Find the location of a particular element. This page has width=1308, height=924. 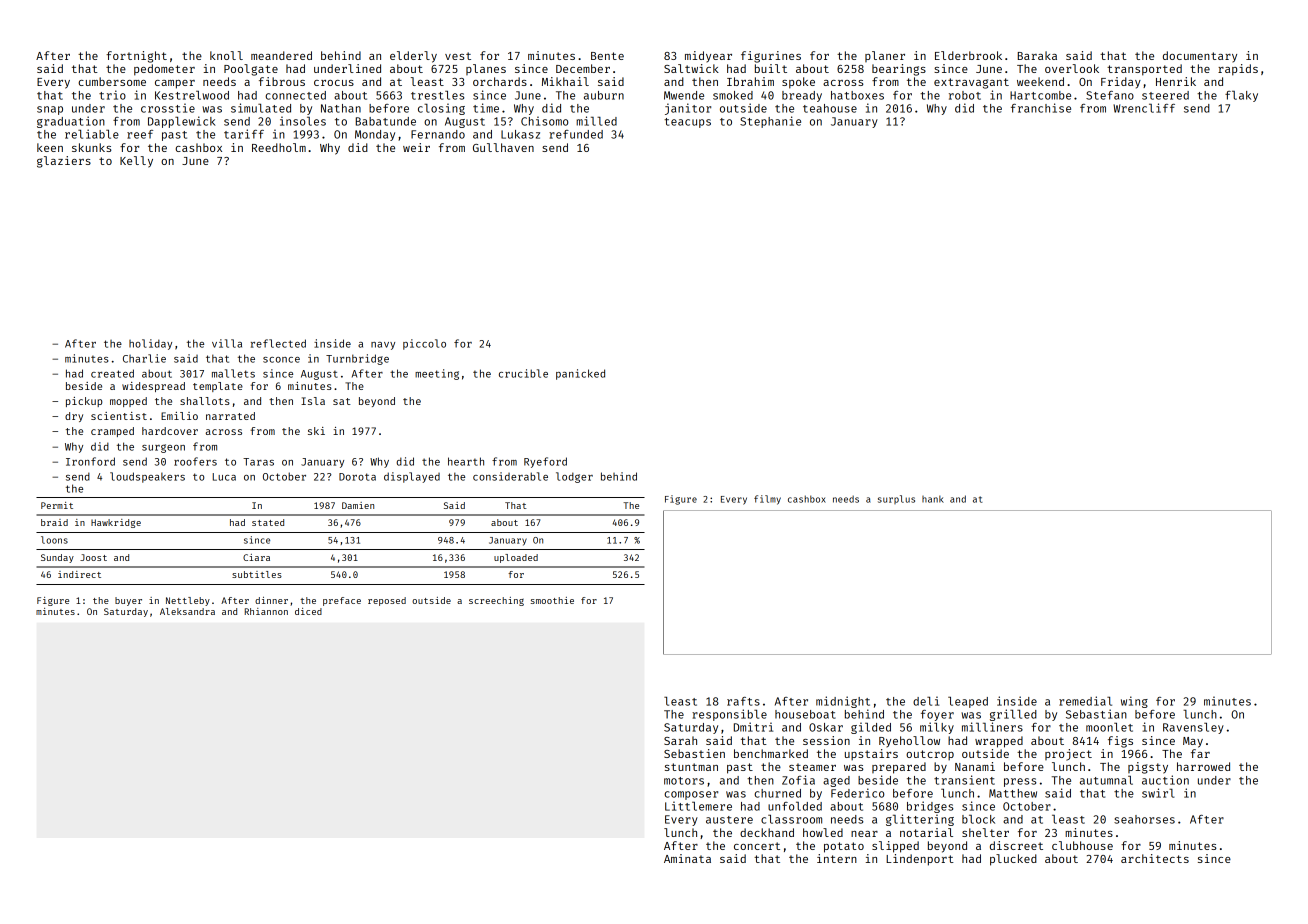

meandered is located at coordinates (281, 55).
